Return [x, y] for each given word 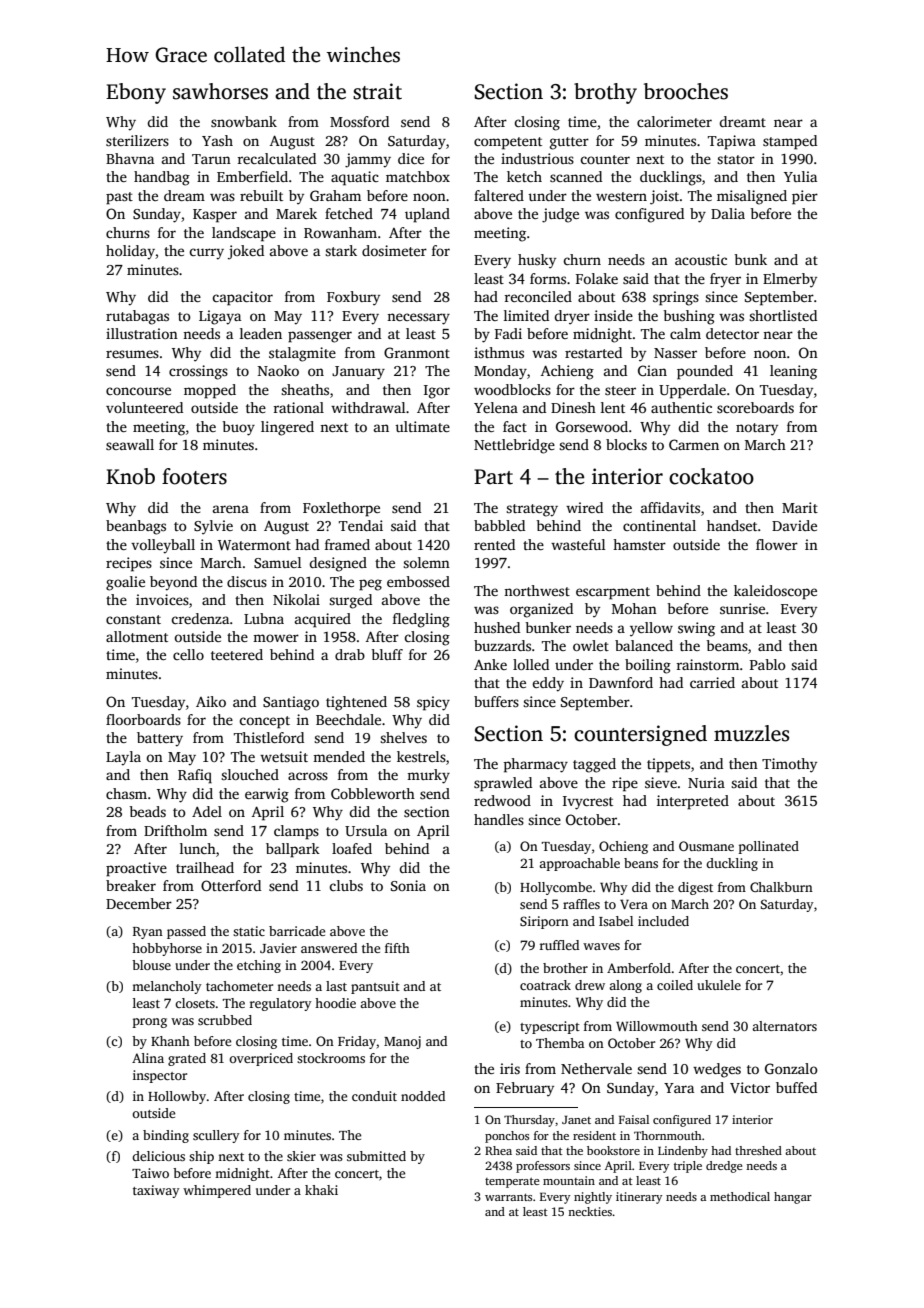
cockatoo [711, 476]
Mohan [634, 608]
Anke [490, 664]
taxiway [156, 1191]
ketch [524, 176]
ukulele [719, 985]
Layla [123, 758]
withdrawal [368, 407]
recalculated [276, 158]
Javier [278, 948]
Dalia [728, 213]
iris [510, 1068]
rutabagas [137, 317]
